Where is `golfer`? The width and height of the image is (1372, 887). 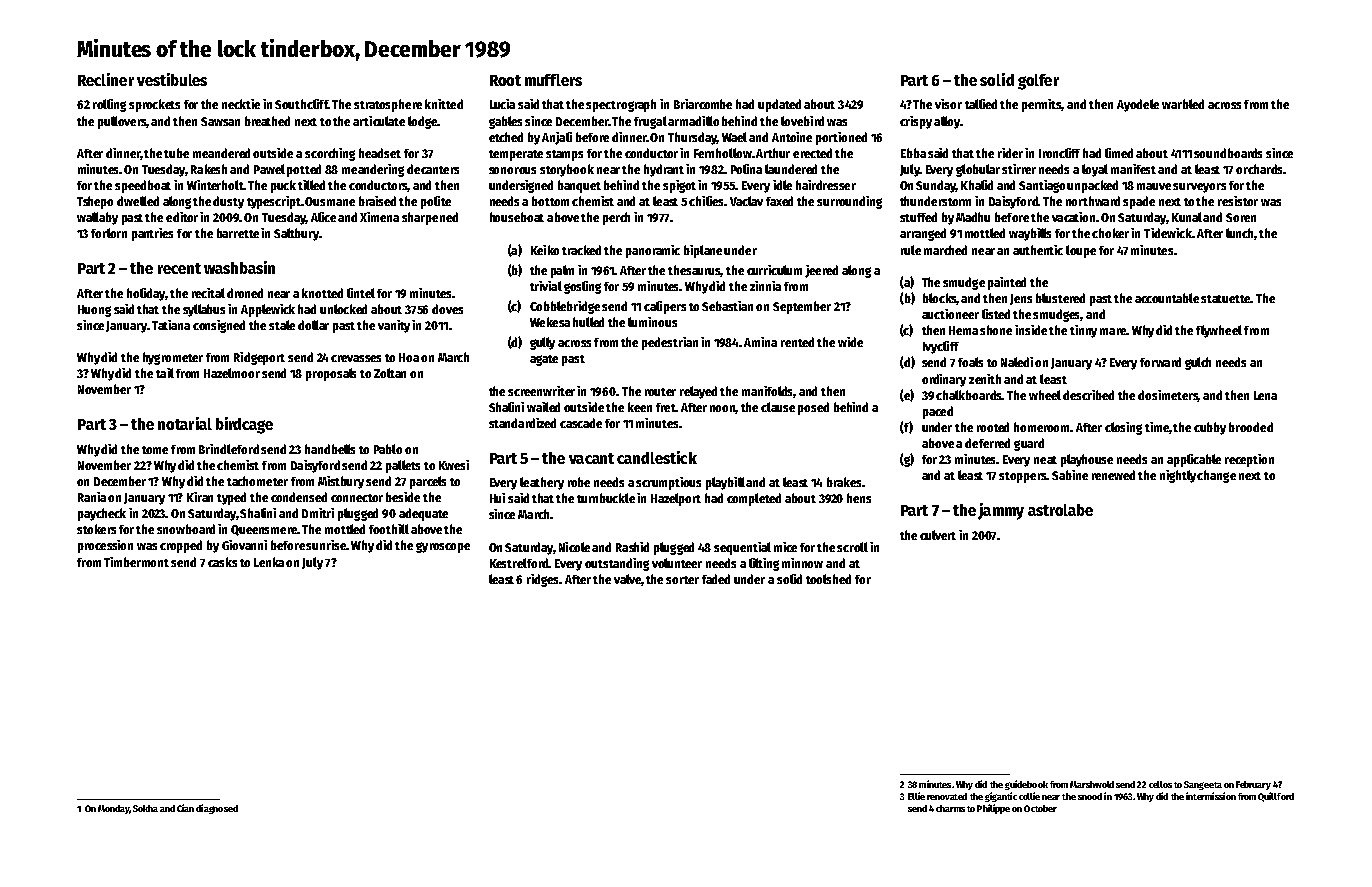
golfer is located at coordinates (1038, 82).
